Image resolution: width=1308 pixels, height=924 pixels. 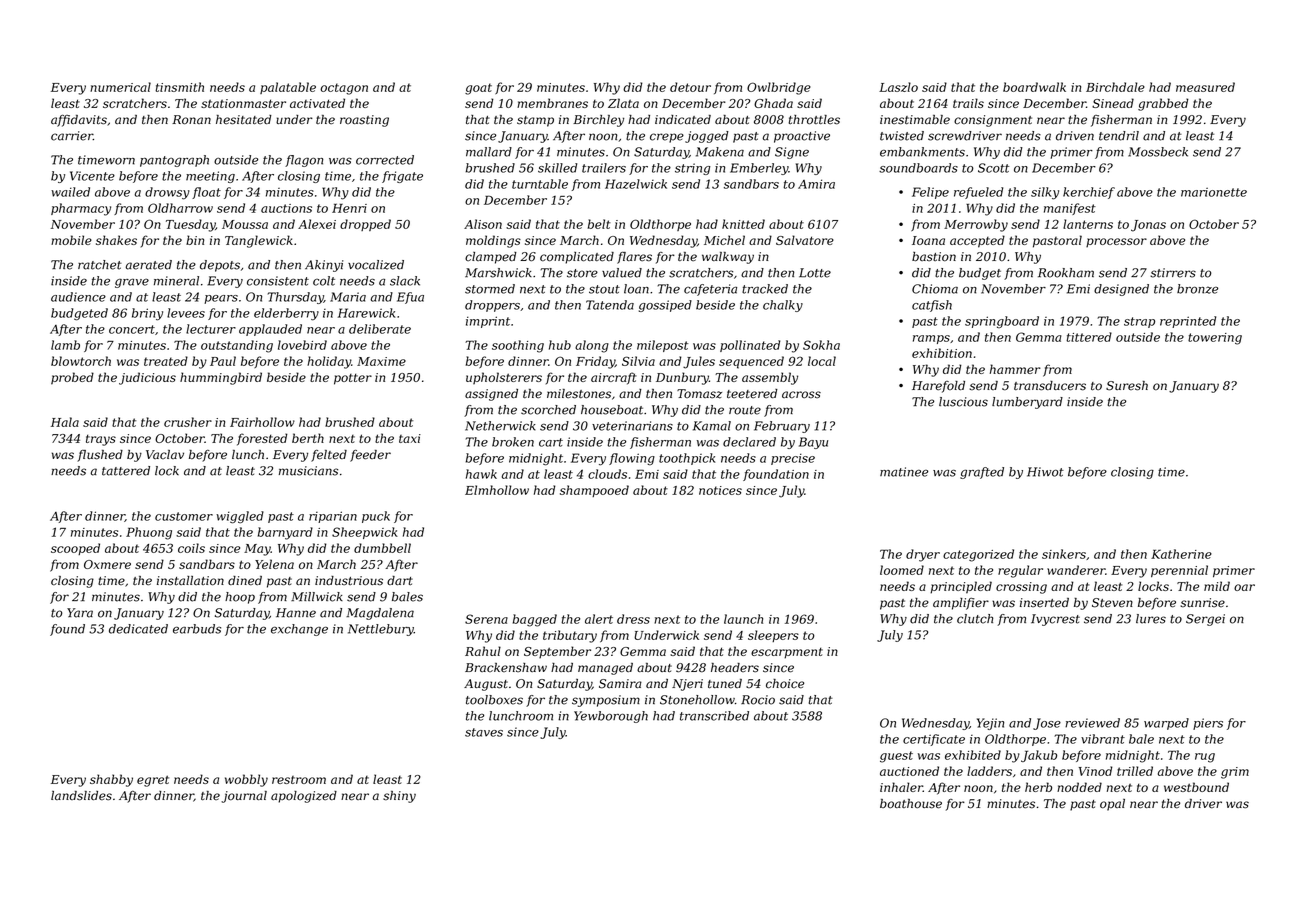 I want to click on tattered, so click(x=126, y=471).
